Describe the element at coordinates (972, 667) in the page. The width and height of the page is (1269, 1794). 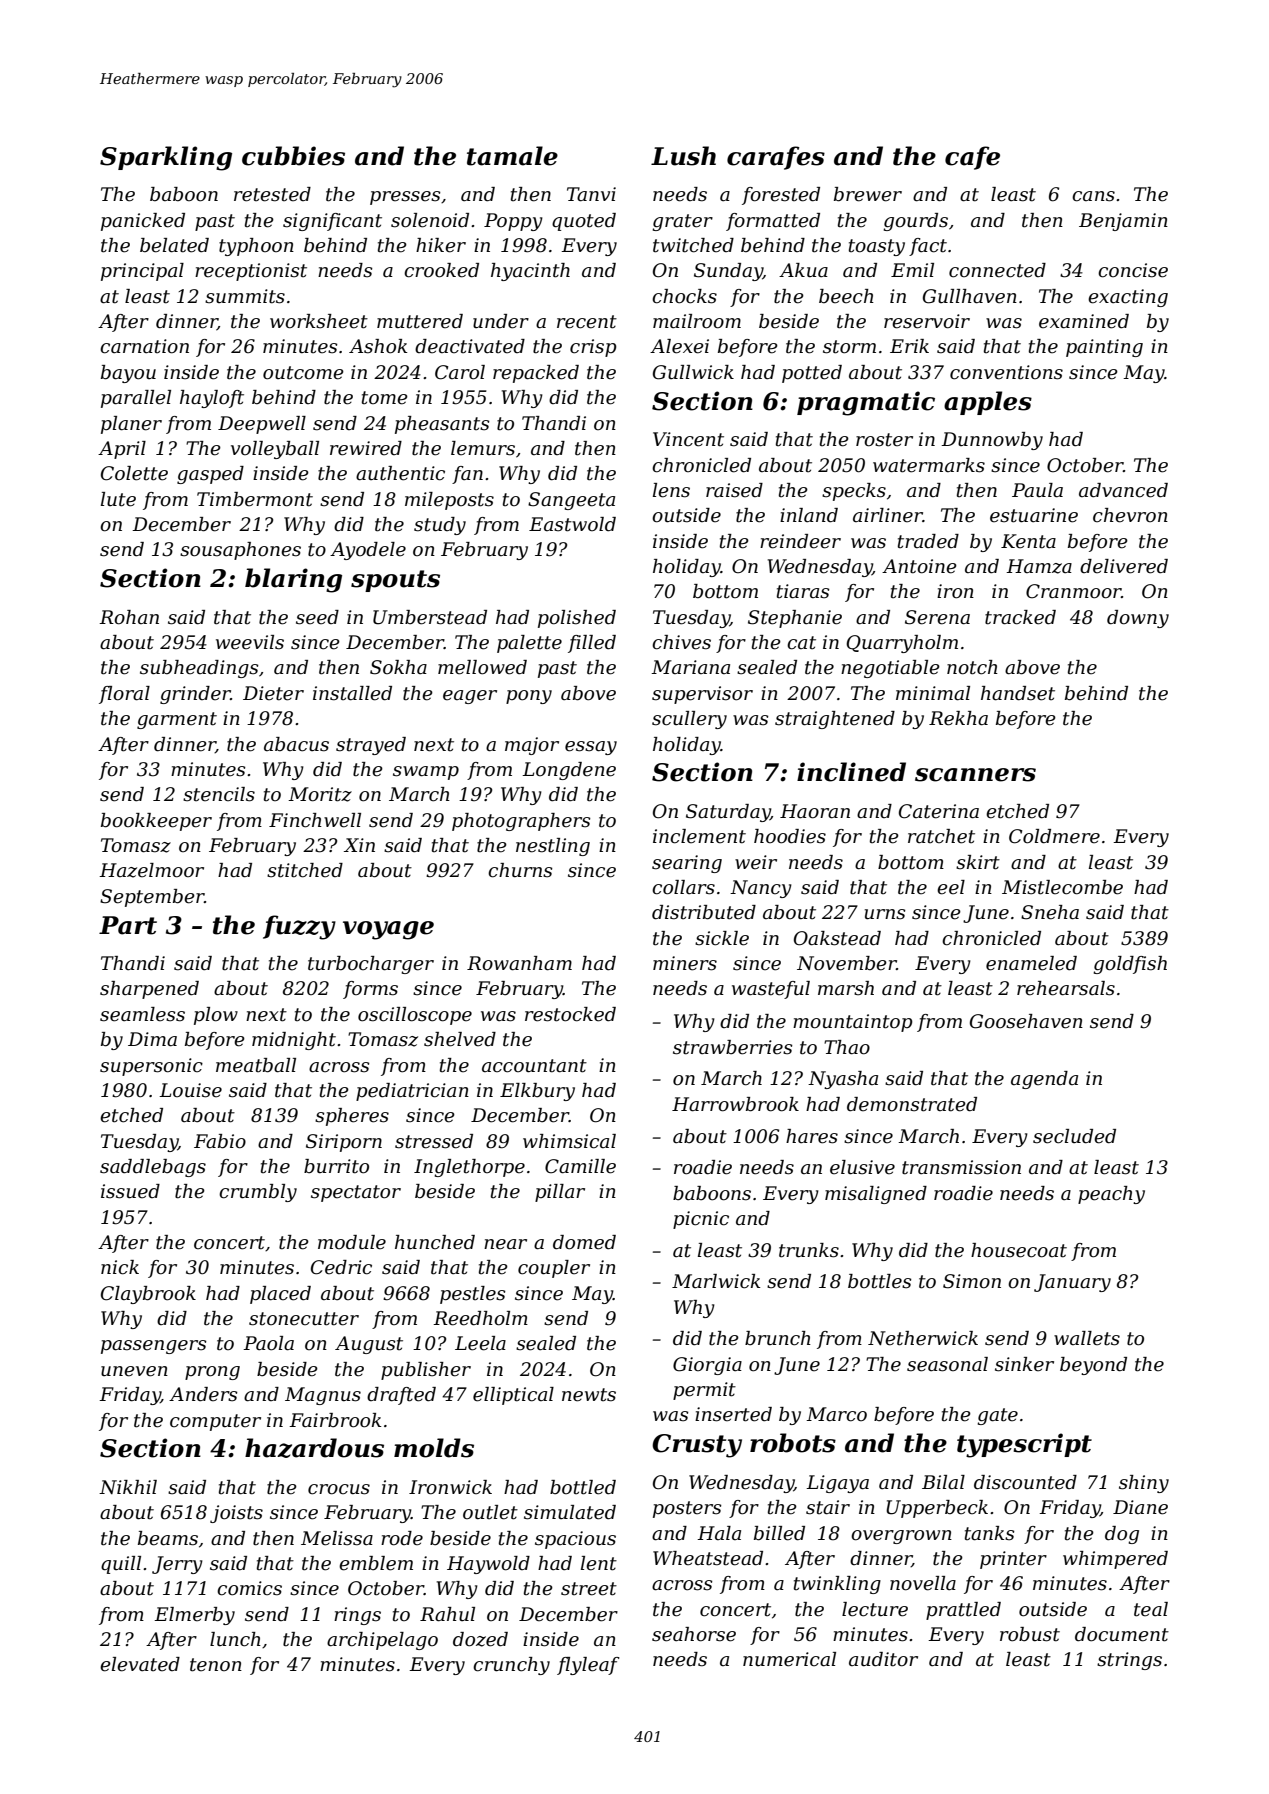
I see `notch` at that location.
